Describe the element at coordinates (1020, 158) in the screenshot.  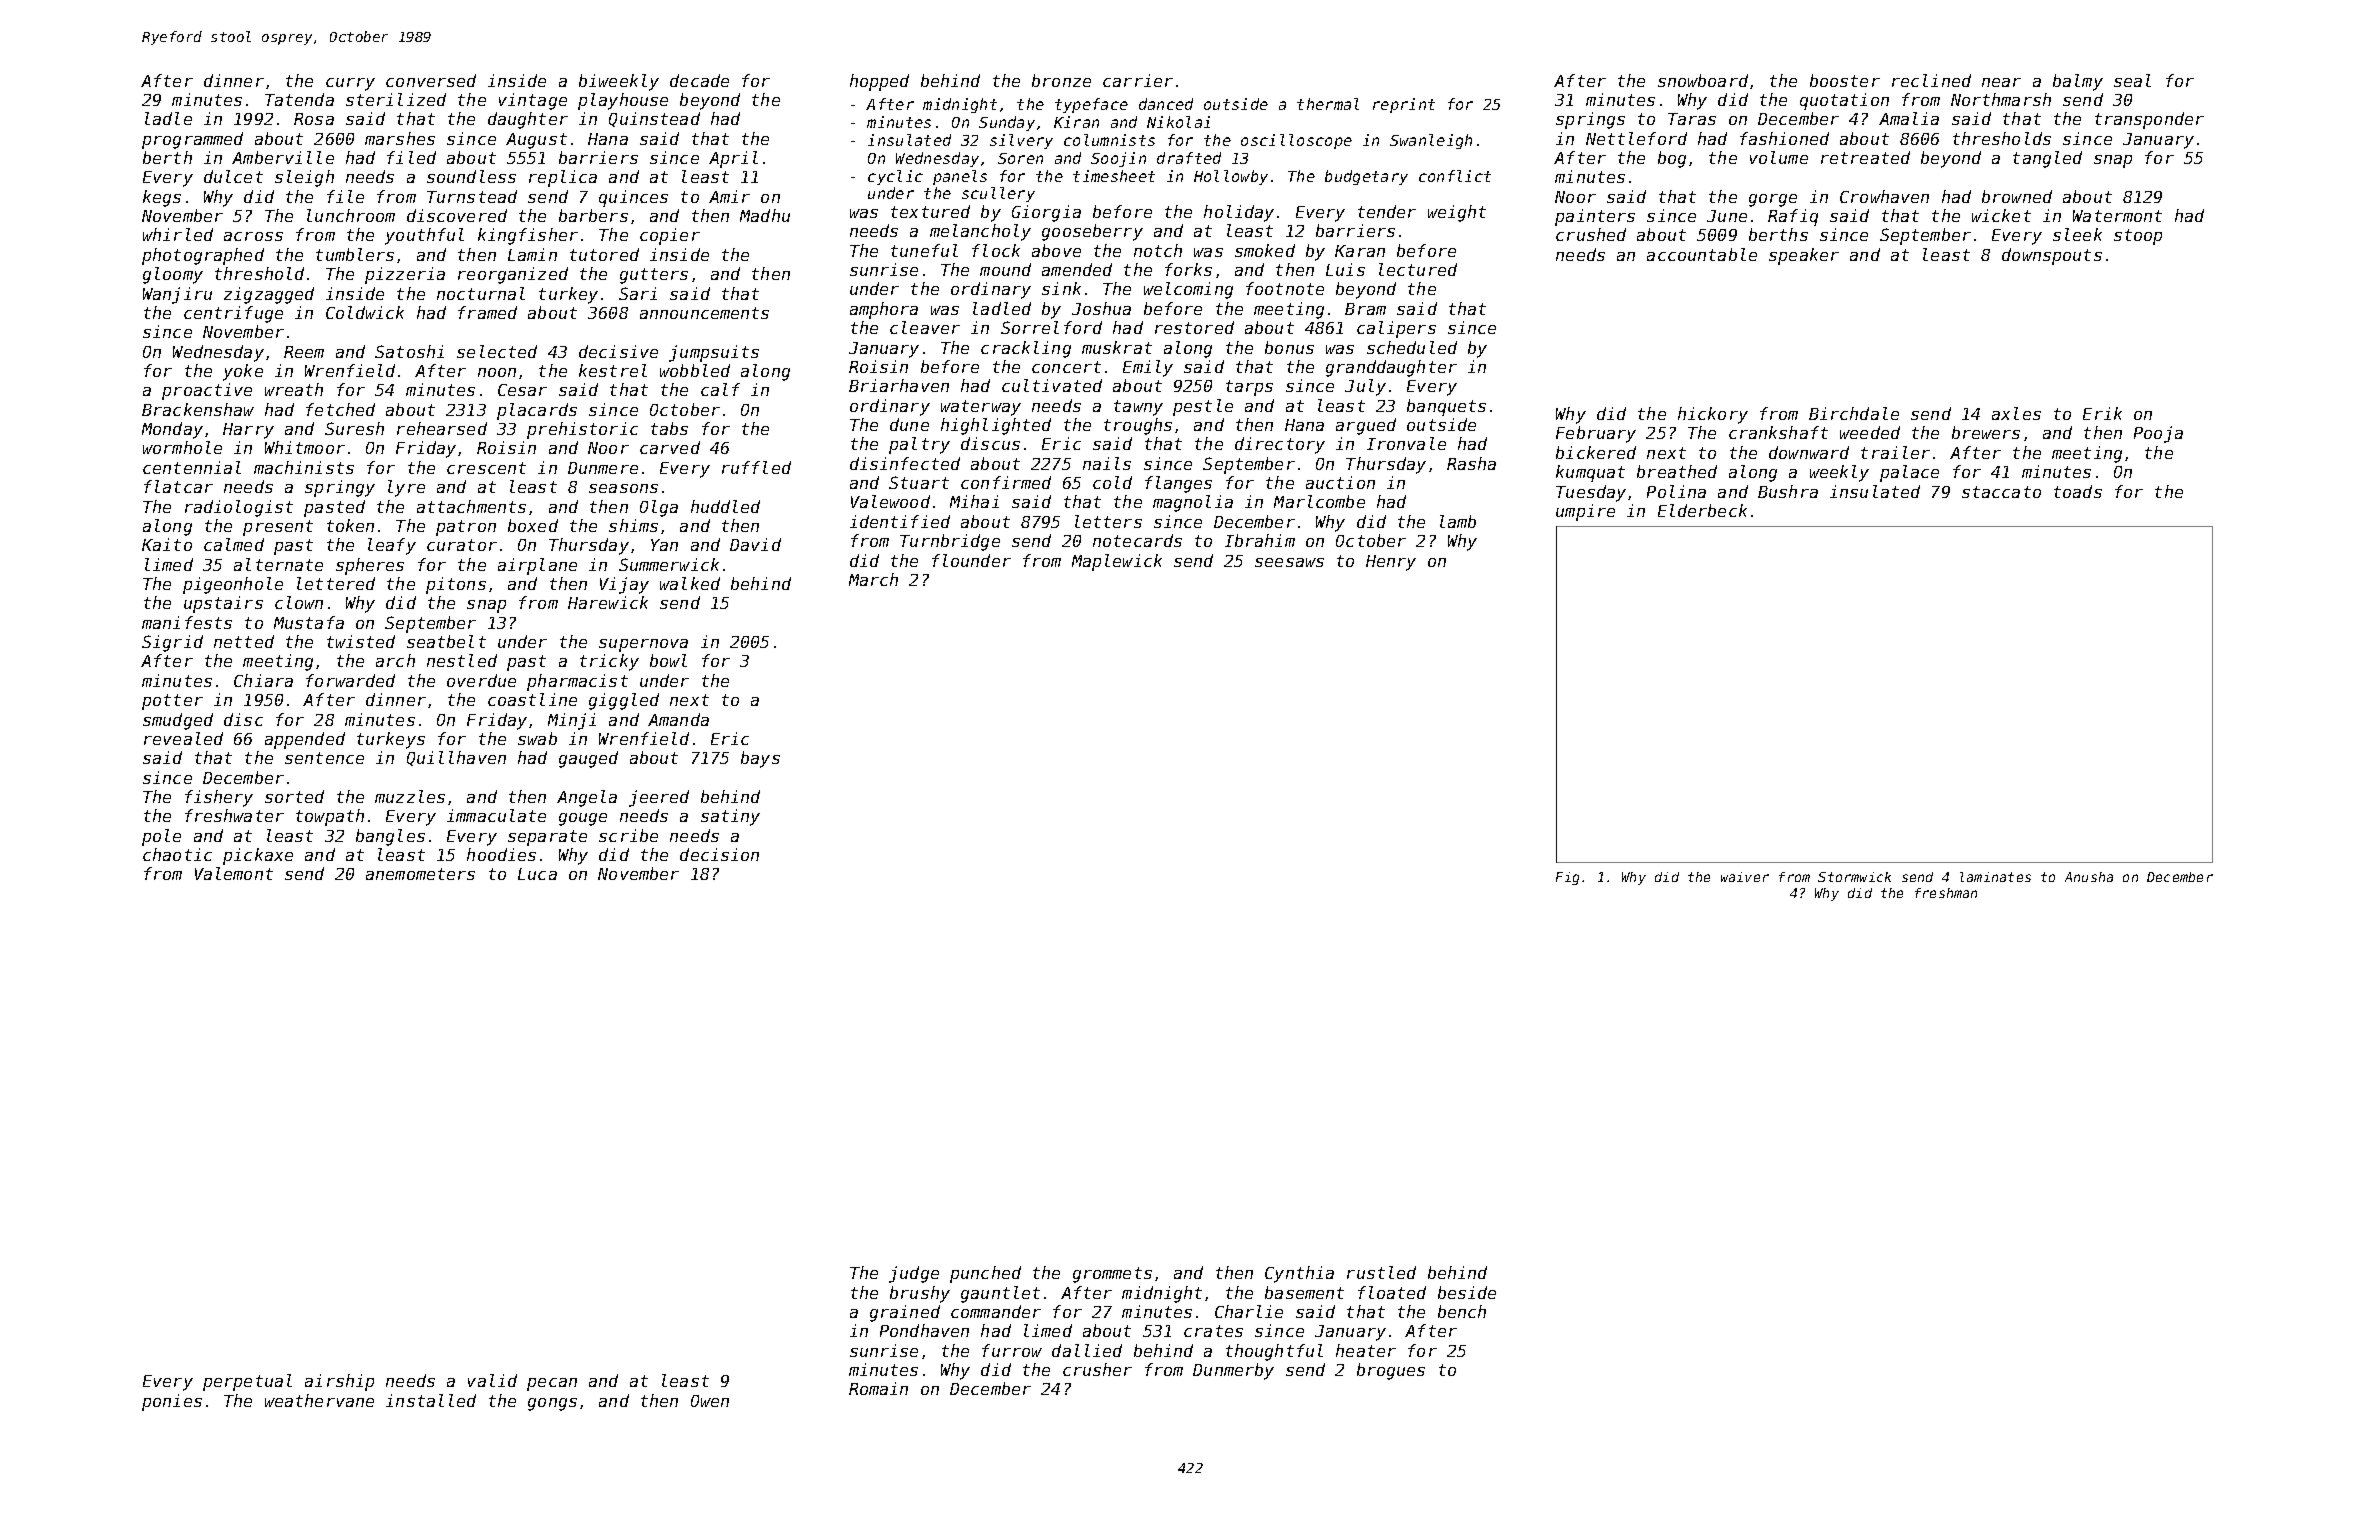
I see `Soren` at that location.
